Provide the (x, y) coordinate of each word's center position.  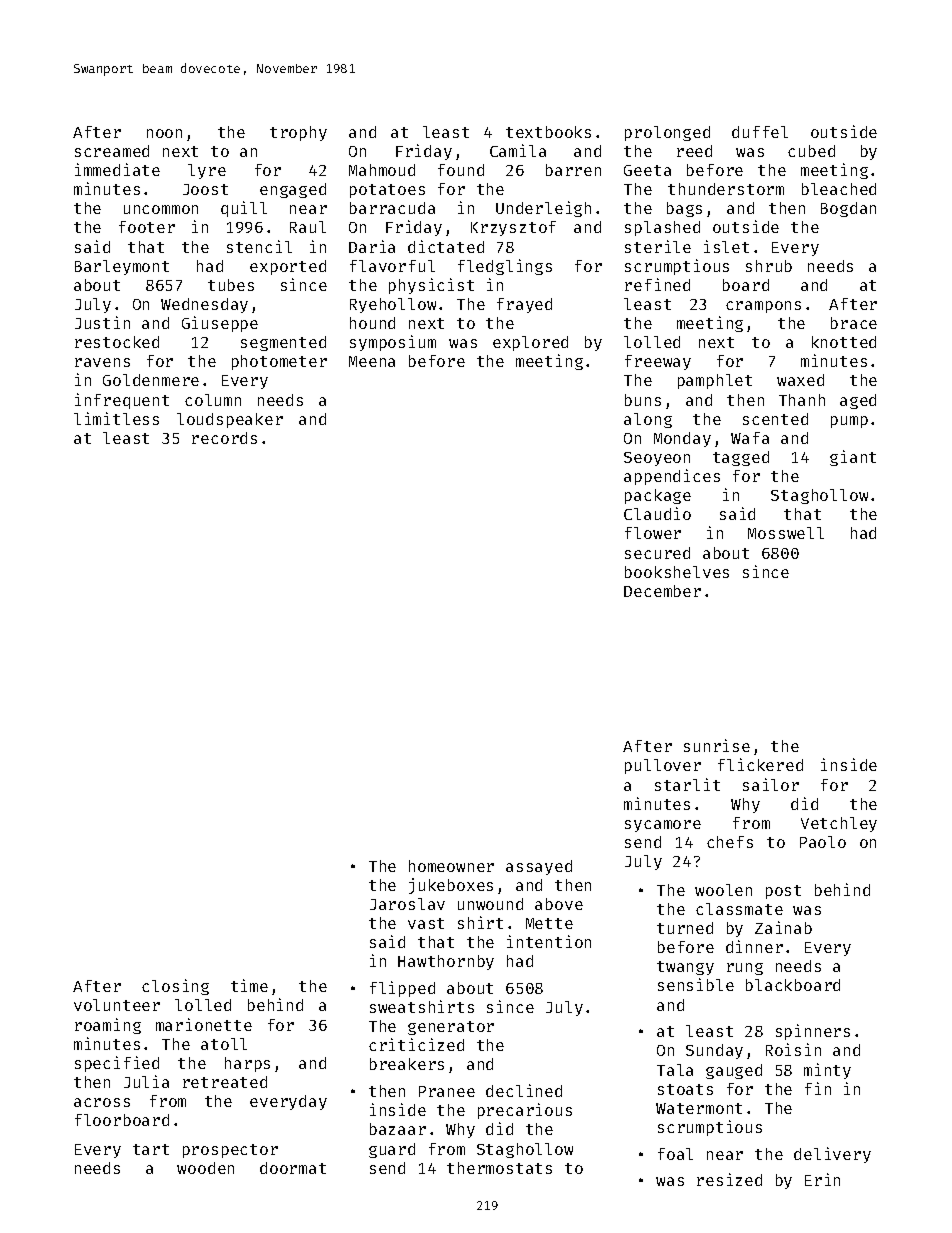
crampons (763, 307)
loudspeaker (230, 420)
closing (175, 987)
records (224, 438)
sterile (658, 246)
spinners (813, 1032)
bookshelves (677, 572)
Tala (675, 1070)
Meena (372, 361)
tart (151, 1149)
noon (164, 133)
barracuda (392, 208)
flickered (760, 764)
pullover (663, 766)
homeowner (451, 866)
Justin (102, 322)
